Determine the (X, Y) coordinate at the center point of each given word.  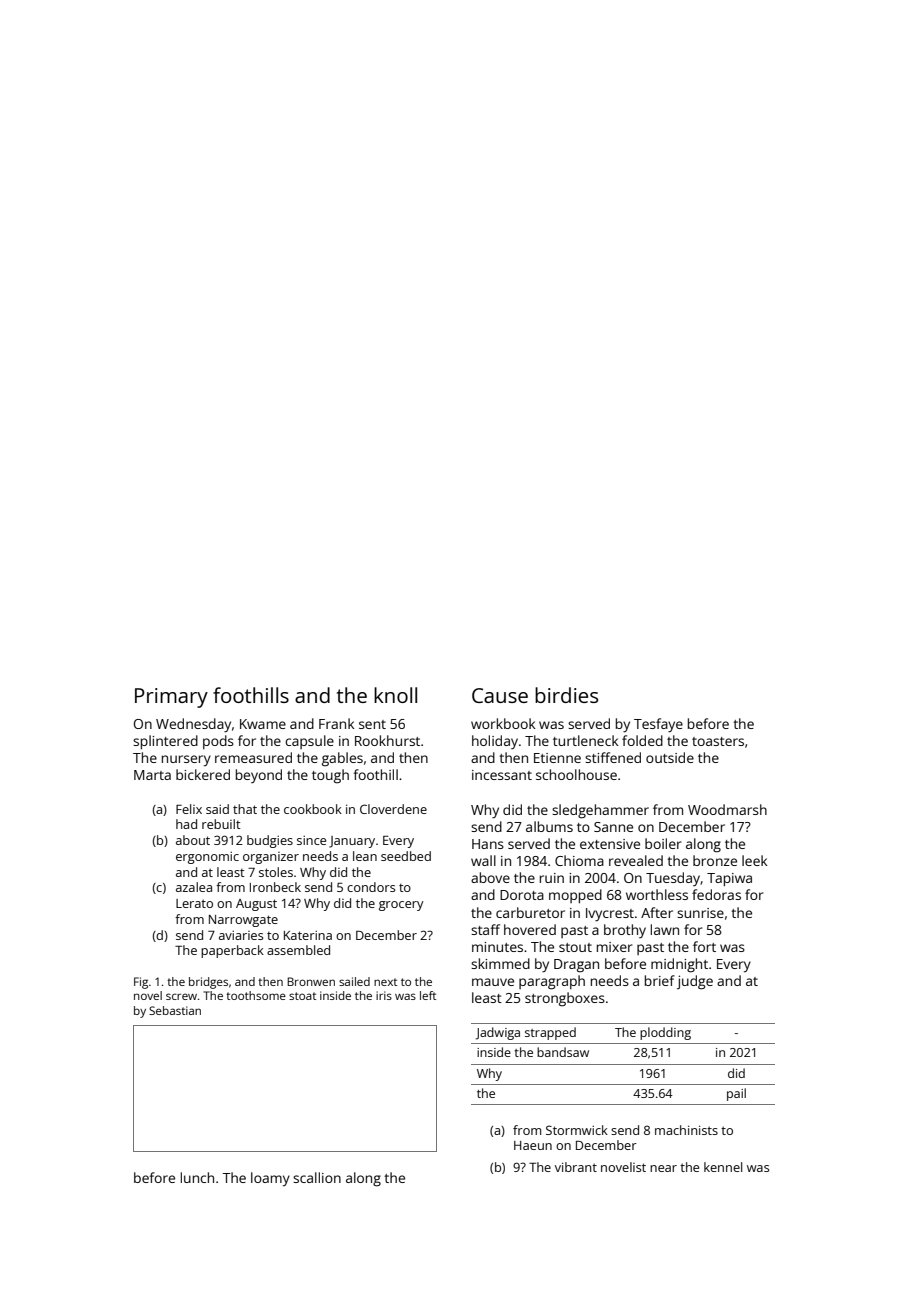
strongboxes (565, 999)
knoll (395, 695)
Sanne (613, 827)
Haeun (533, 1145)
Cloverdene (393, 809)
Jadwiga (498, 1033)
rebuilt (221, 824)
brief (660, 980)
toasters (718, 741)
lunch (197, 1177)
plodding (665, 1033)
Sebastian (175, 1010)
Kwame (263, 724)
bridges (208, 983)
